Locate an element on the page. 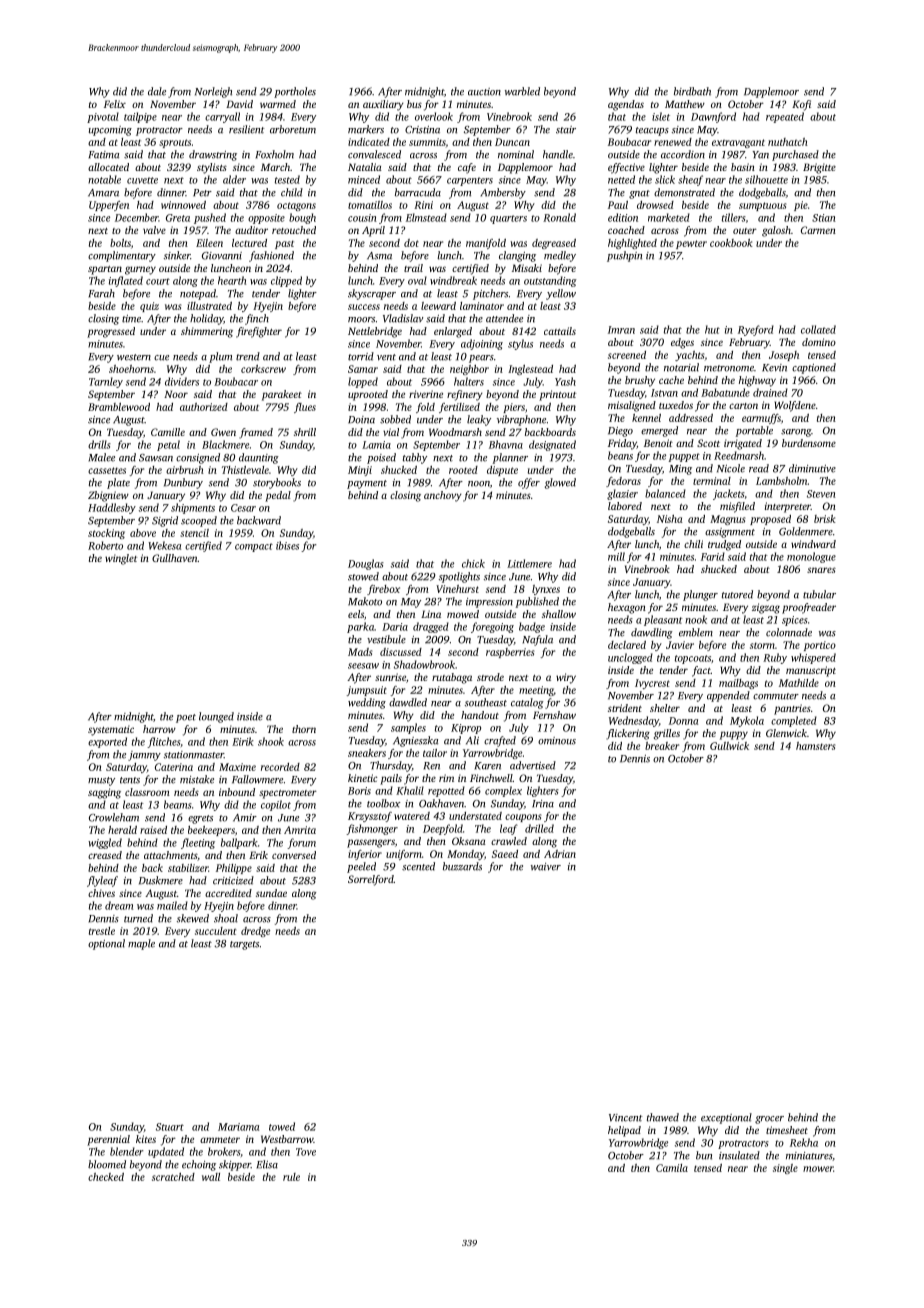 The image size is (924, 1308). watered is located at coordinates (412, 816).
